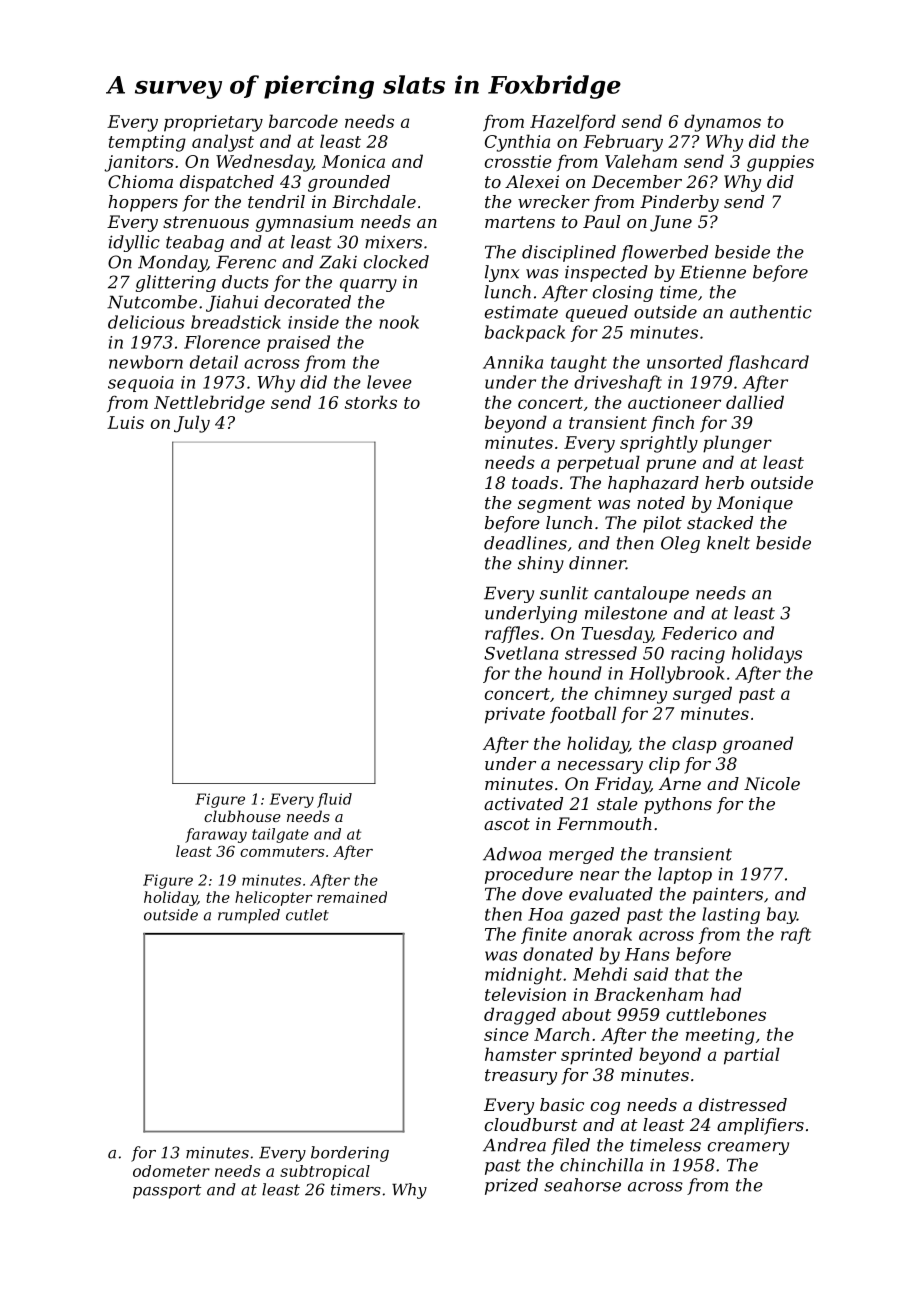  I want to click on quarry, so click(368, 285).
